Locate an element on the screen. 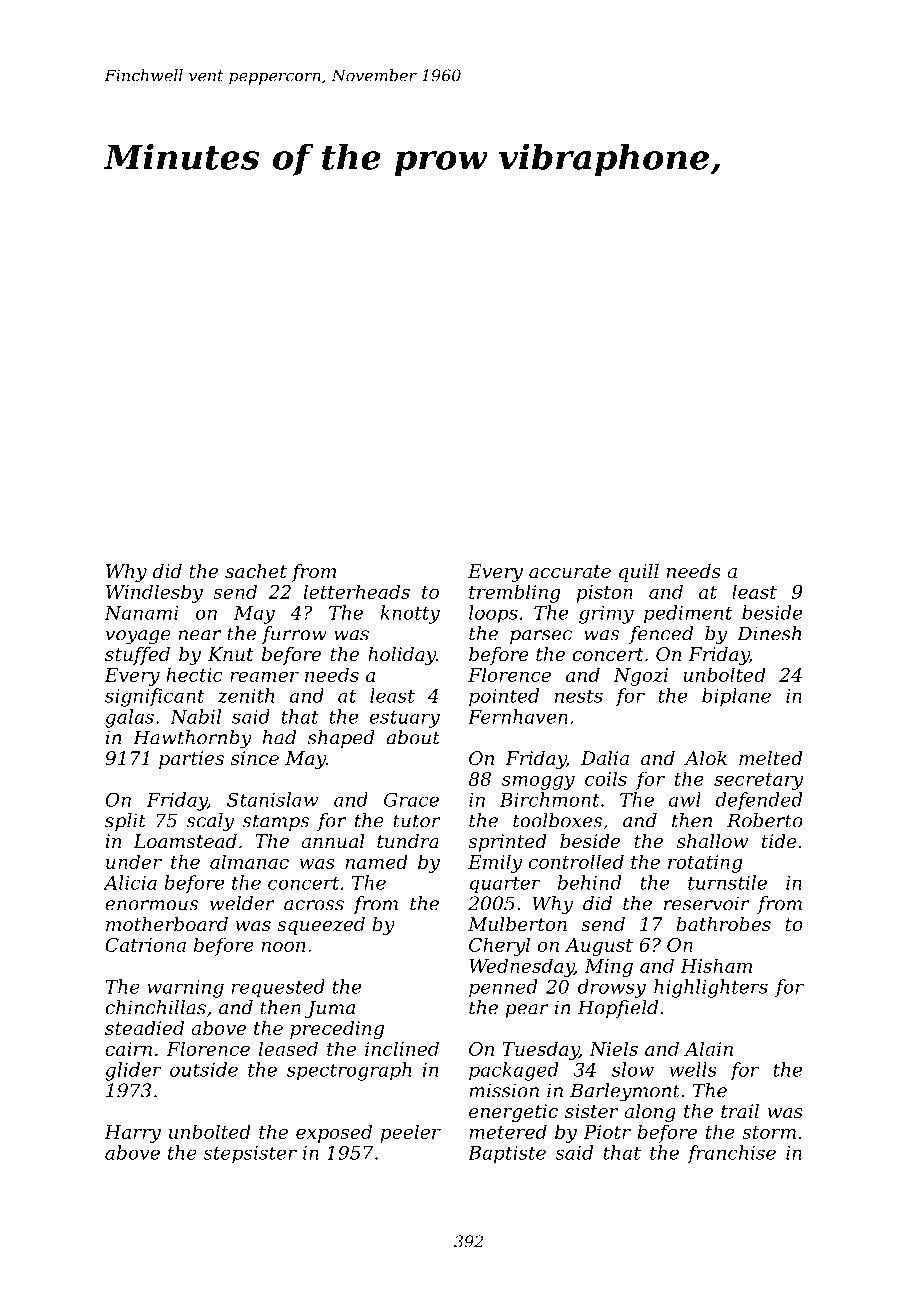 This screenshot has width=908, height=1316. split is located at coordinates (125, 822).
